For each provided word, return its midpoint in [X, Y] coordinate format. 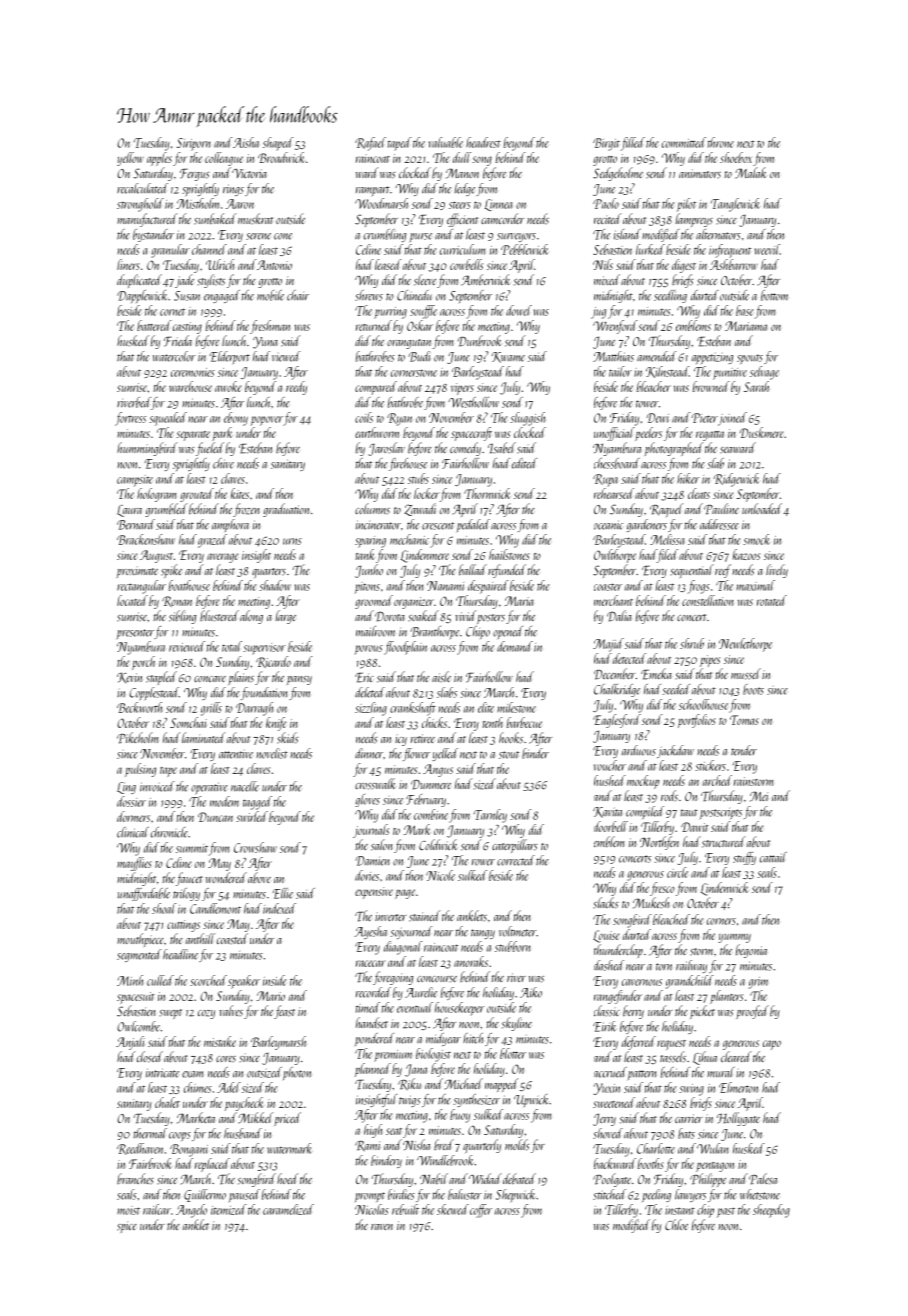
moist [128, 1210]
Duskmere [762, 432]
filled [633, 144]
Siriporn [193, 144]
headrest [483, 142]
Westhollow [473, 402]
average [223, 558]
